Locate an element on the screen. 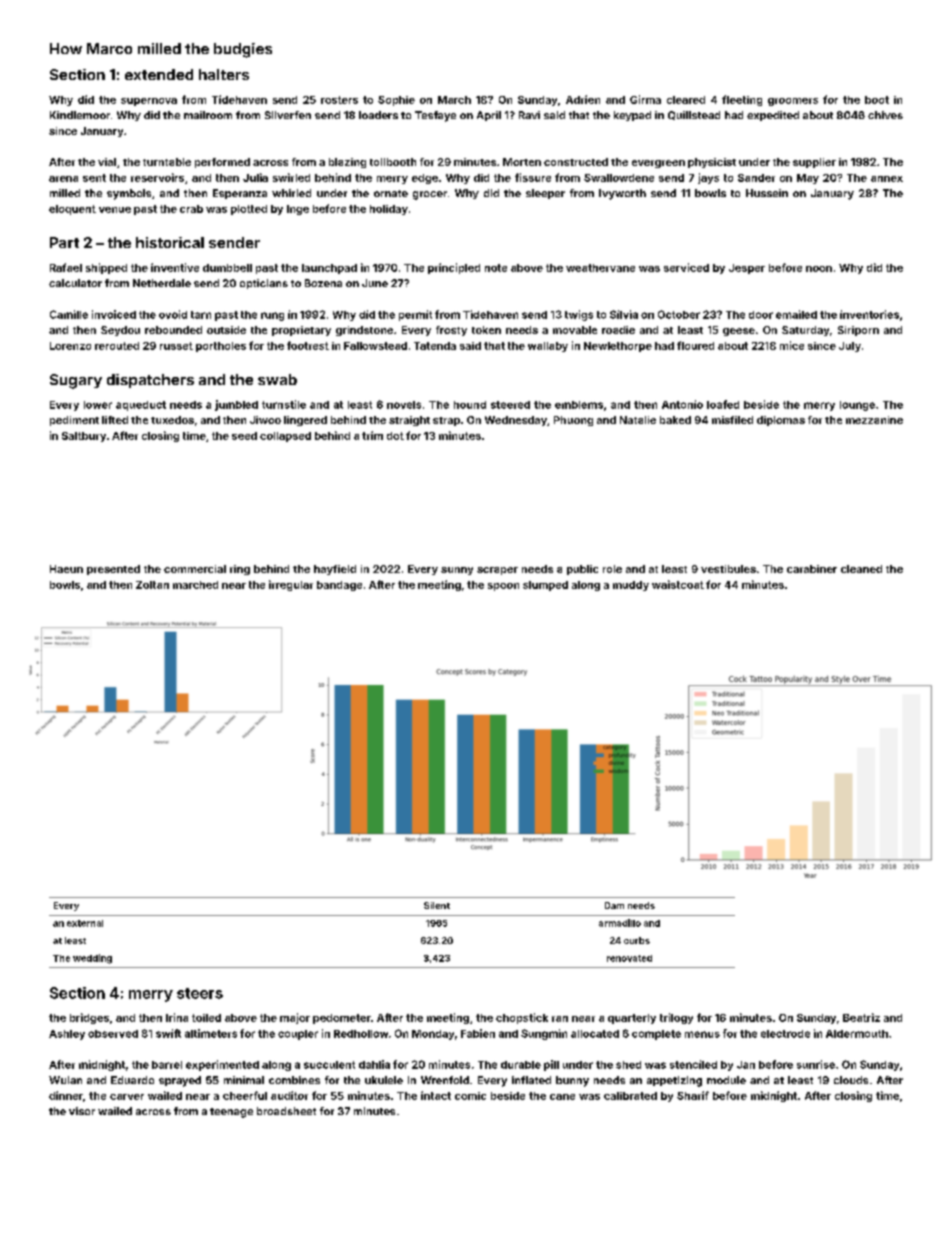  Zoltan is located at coordinates (152, 585).
